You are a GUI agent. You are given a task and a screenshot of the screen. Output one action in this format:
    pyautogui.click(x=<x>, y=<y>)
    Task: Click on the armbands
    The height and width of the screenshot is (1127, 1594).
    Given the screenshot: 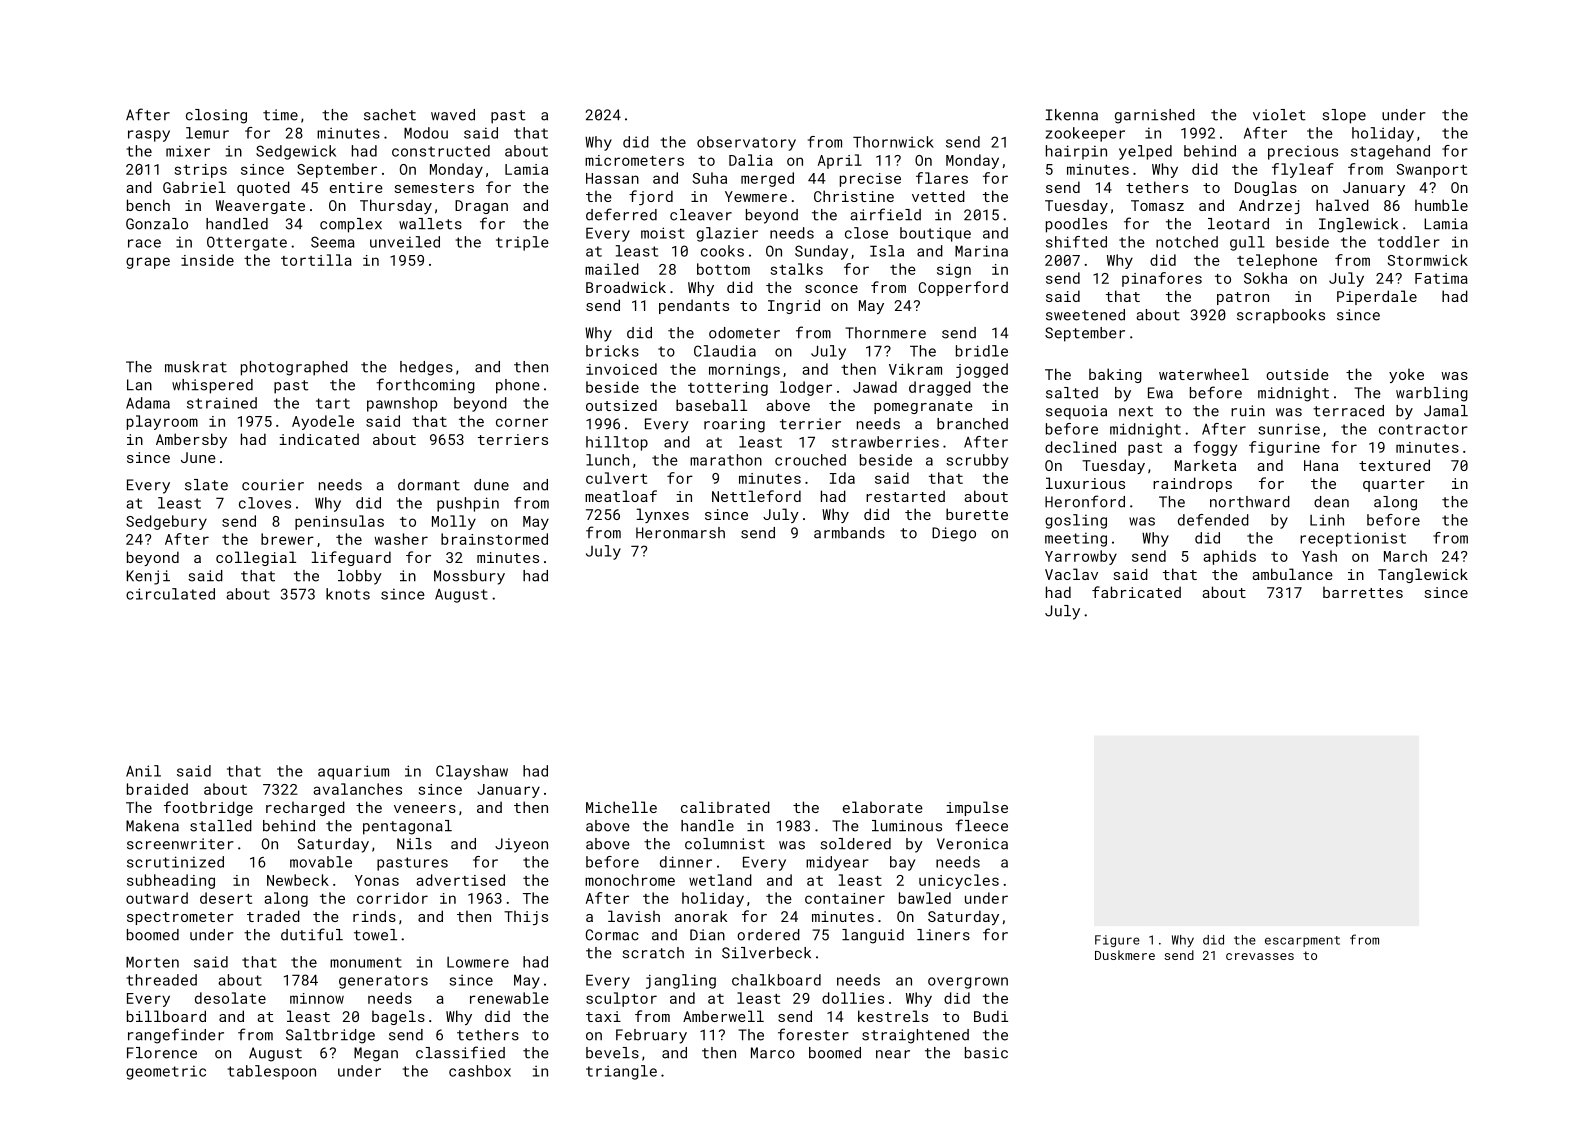 What is the action you would take?
    pyautogui.click(x=849, y=533)
